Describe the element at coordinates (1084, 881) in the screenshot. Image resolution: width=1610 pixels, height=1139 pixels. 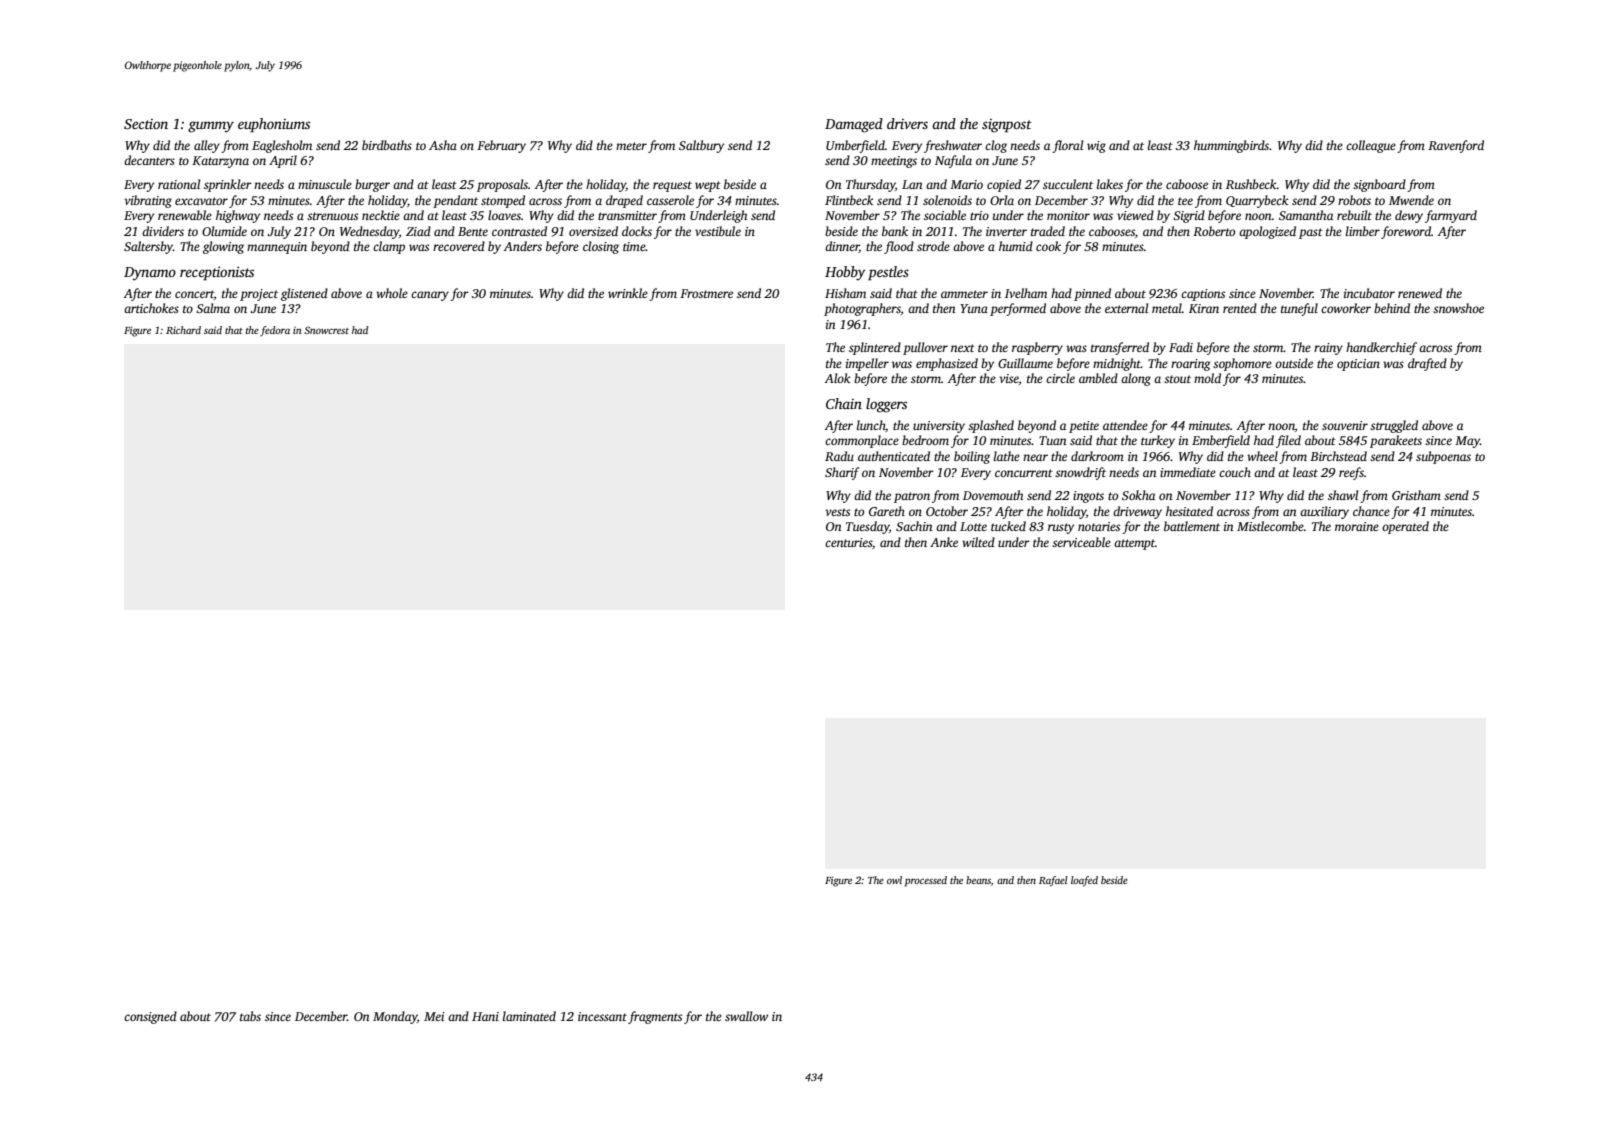
I see `loafed` at that location.
